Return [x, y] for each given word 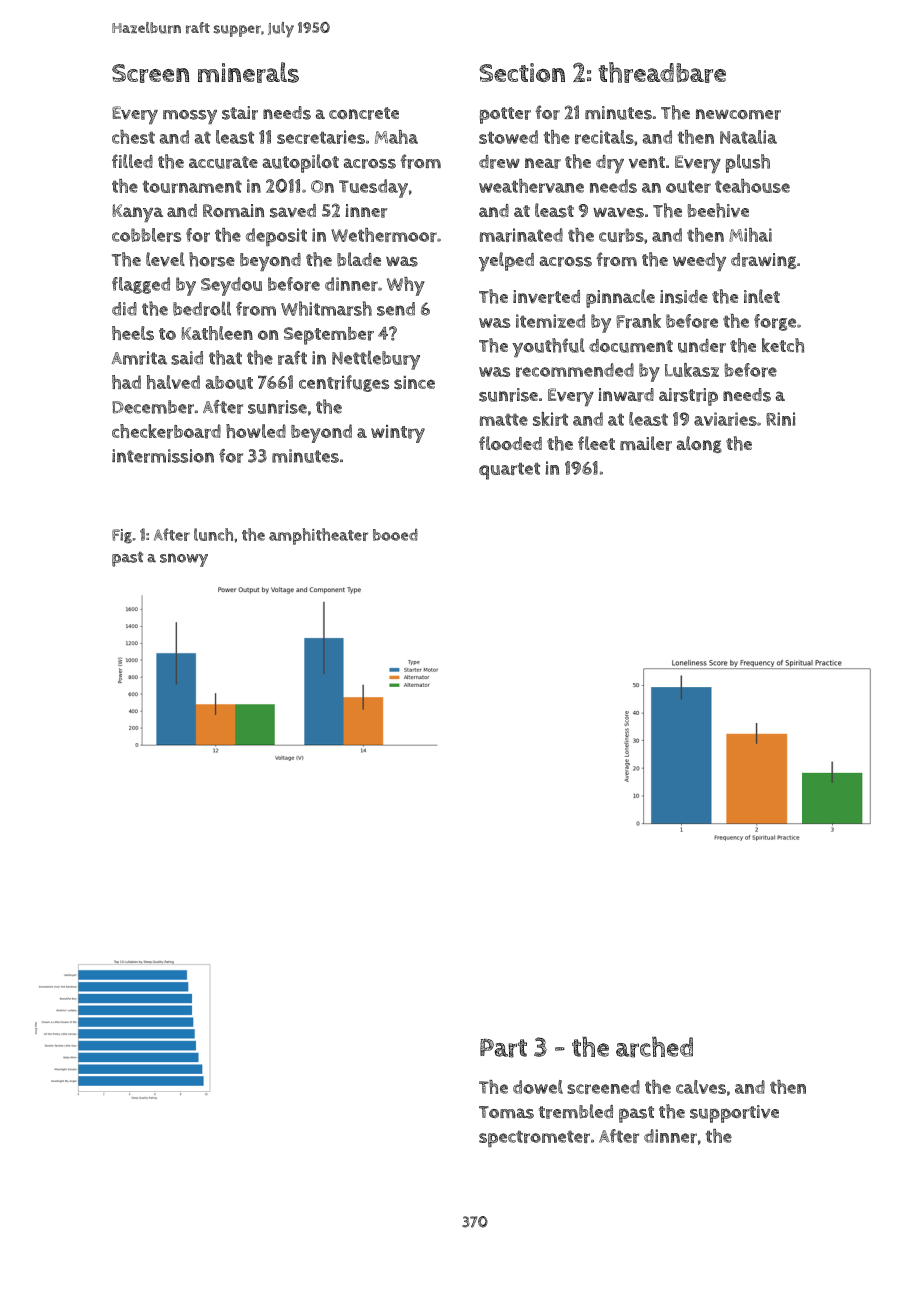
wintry [398, 434]
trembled [576, 1111]
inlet [762, 296]
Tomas [506, 1112]
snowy [184, 560]
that [225, 357]
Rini [781, 419]
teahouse [752, 186]
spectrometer [534, 1139]
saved [293, 211]
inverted [546, 297]
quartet [509, 471]
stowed [508, 137]
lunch [213, 534]
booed [395, 535]
